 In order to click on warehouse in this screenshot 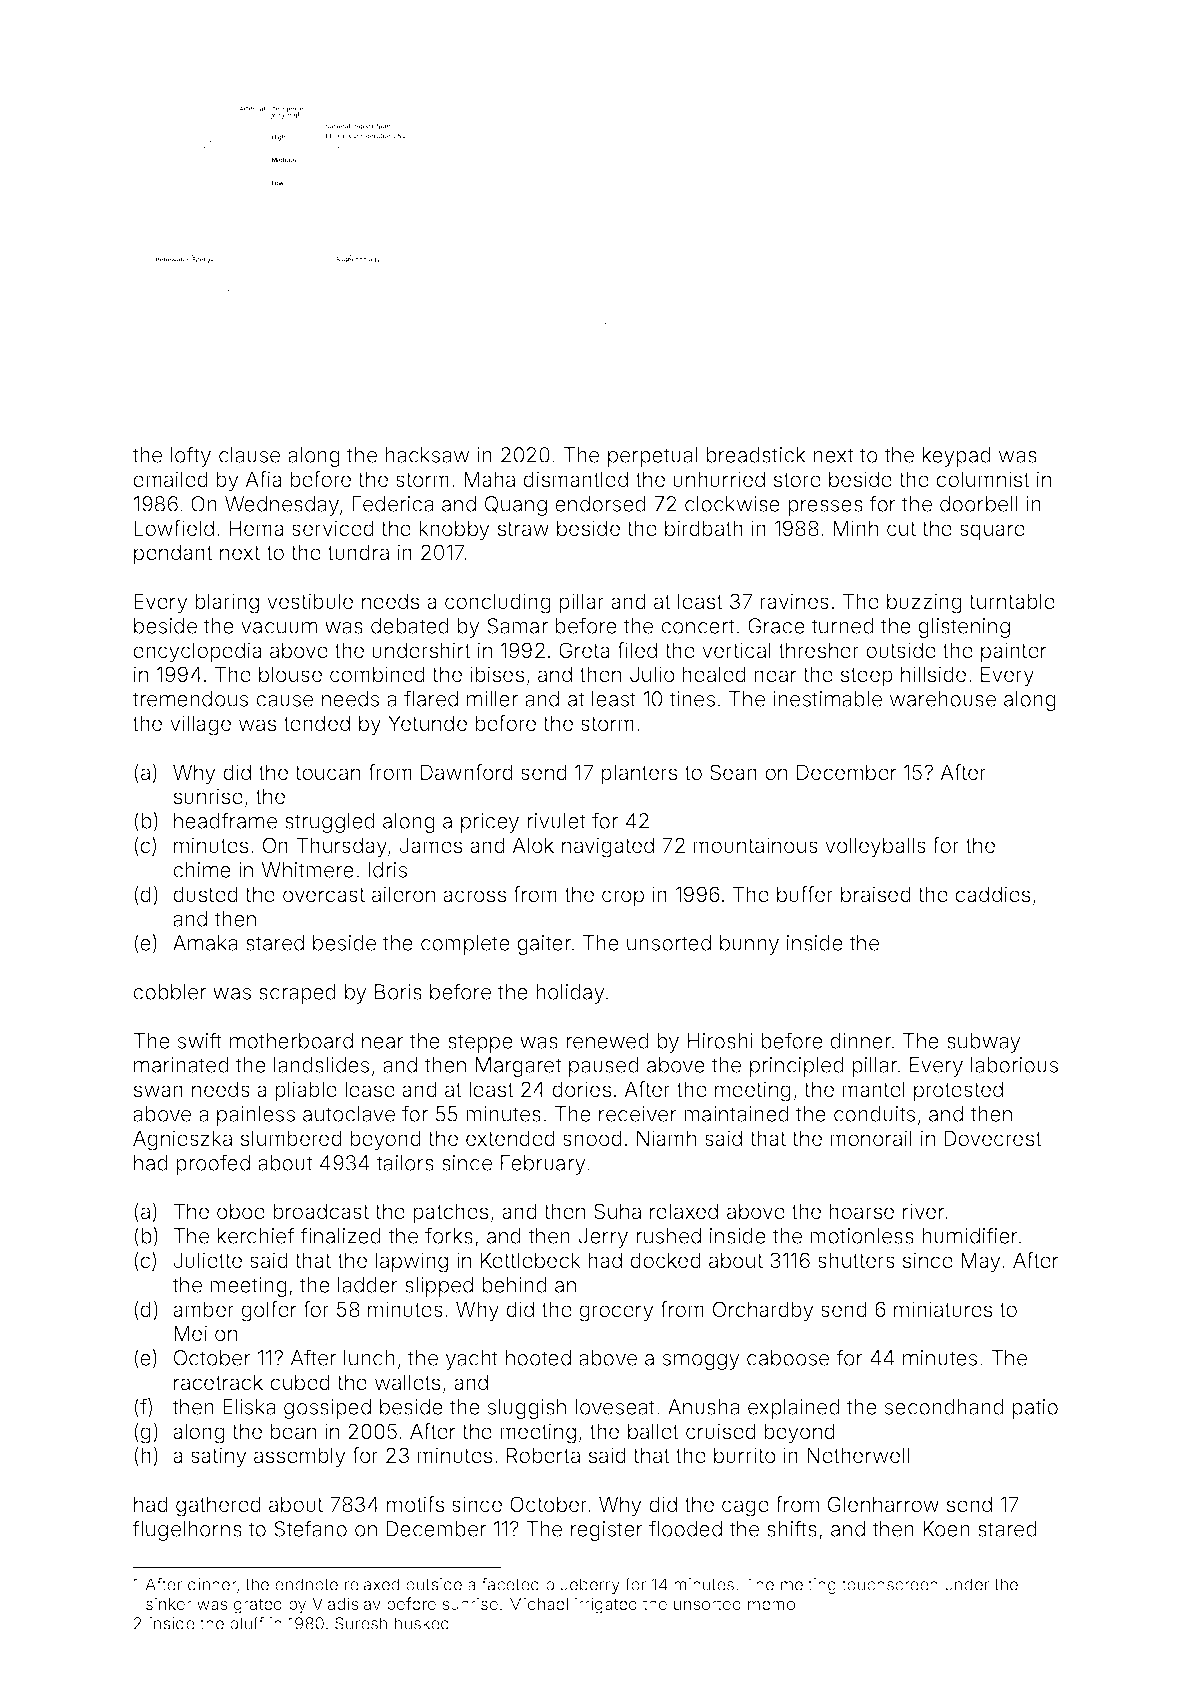, I will do `click(943, 699)`.
